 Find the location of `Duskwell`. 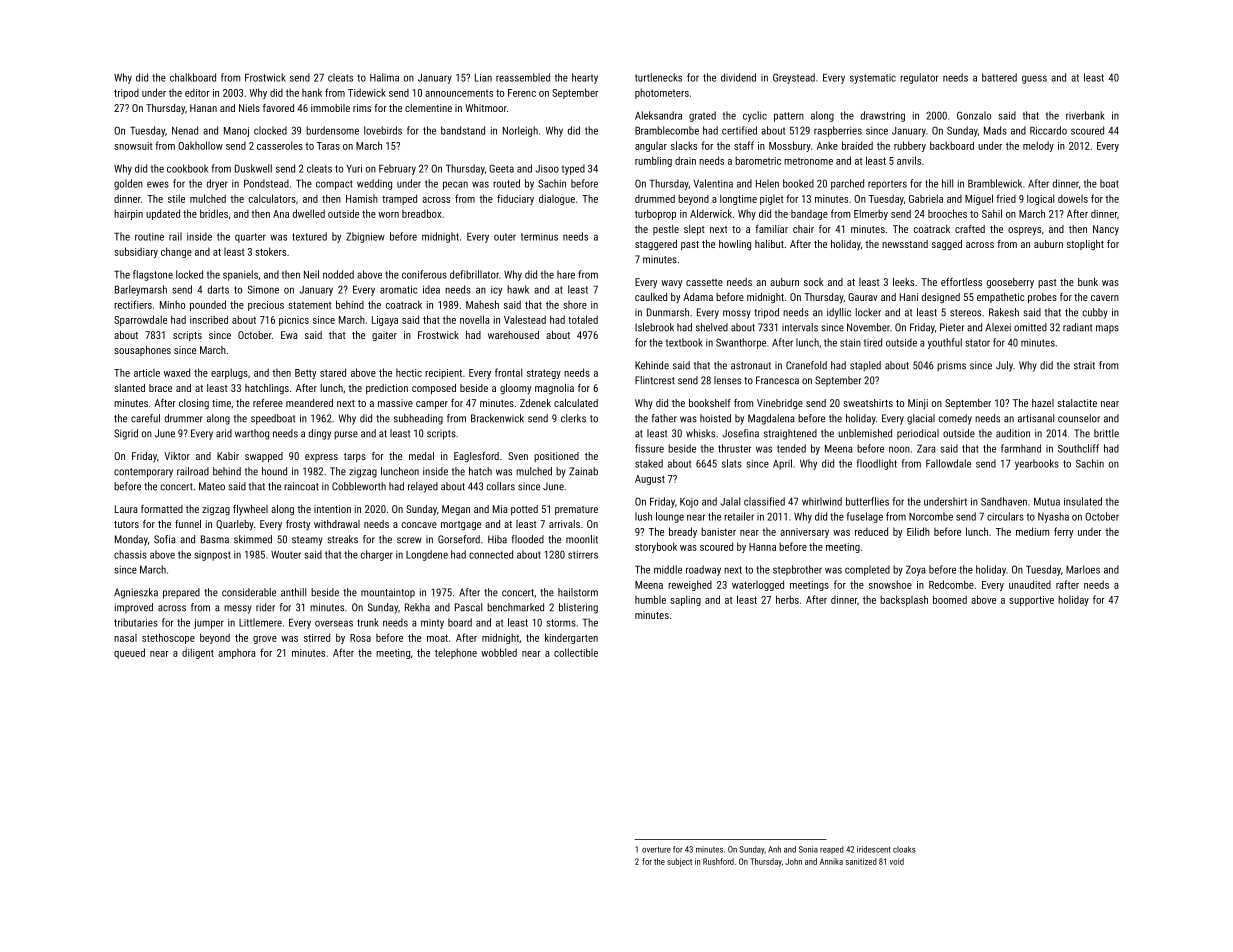

Duskwell is located at coordinates (253, 168).
